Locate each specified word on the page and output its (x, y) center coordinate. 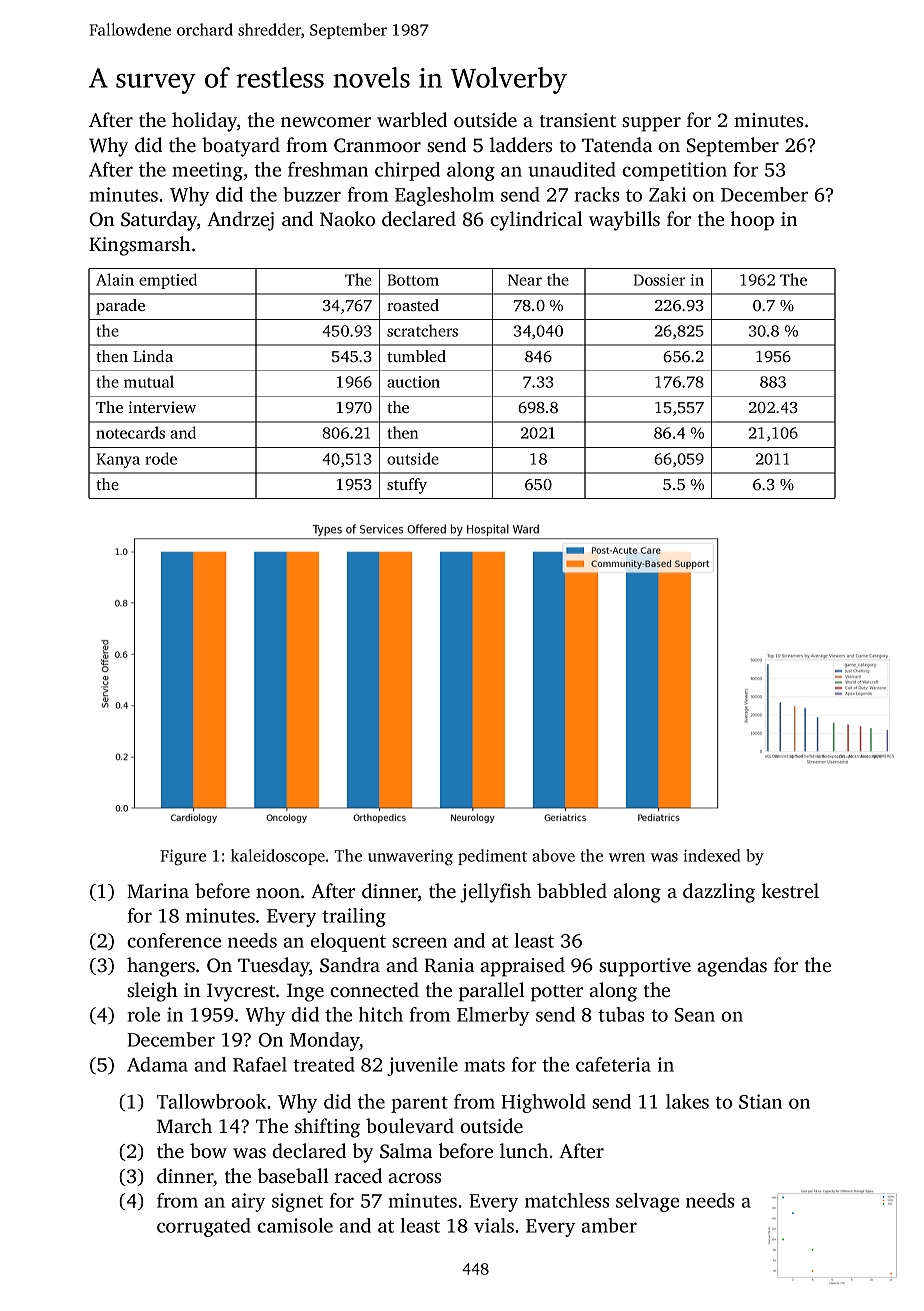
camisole (295, 1225)
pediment (492, 857)
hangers (161, 967)
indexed (712, 855)
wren (627, 857)
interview (162, 407)
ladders (521, 144)
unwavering (410, 858)
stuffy (407, 486)
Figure (183, 858)
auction (413, 382)
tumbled (416, 356)
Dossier (659, 280)
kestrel (790, 890)
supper (651, 124)
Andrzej (240, 221)
